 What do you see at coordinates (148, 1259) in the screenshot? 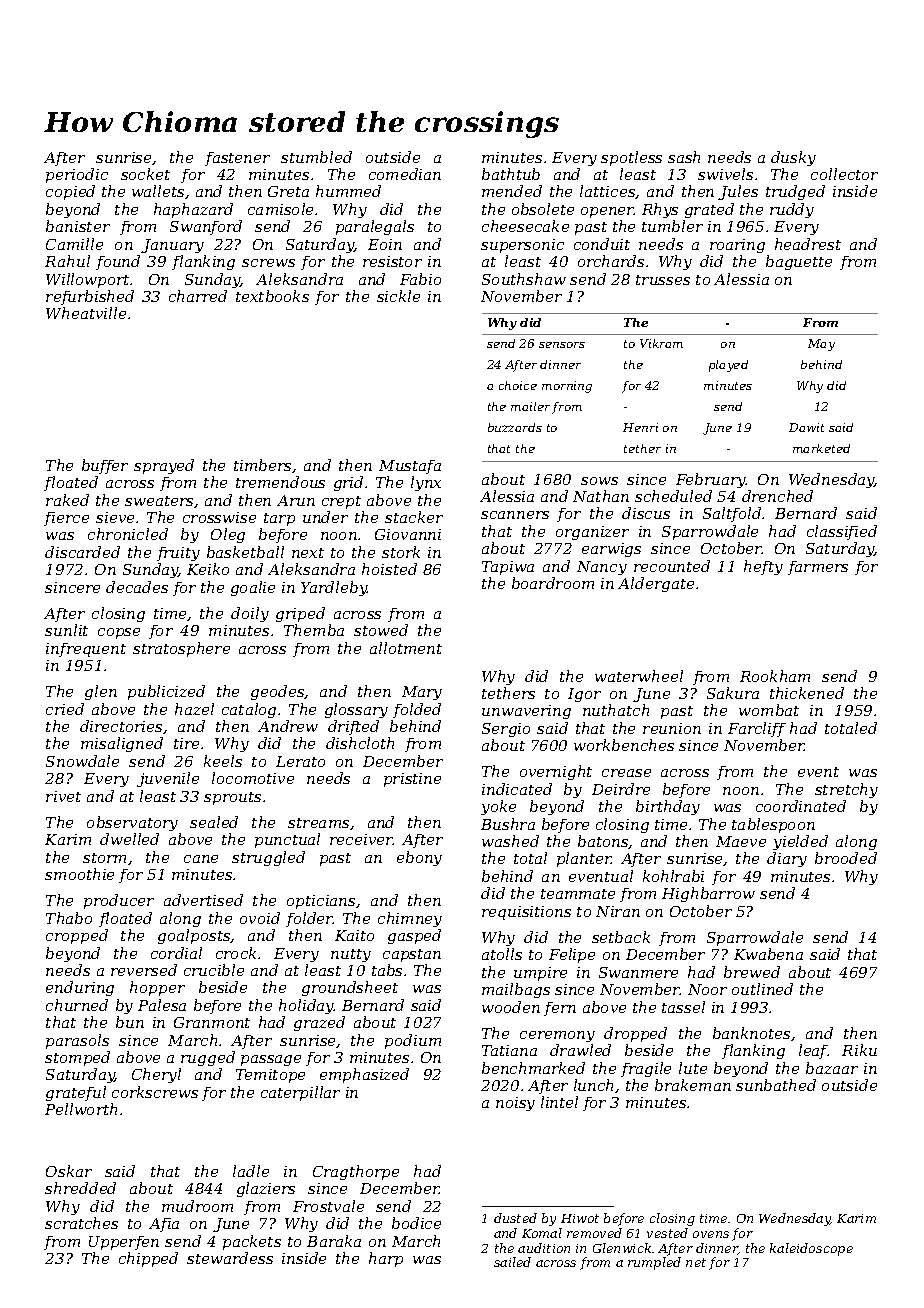
I see `chipped` at bounding box center [148, 1259].
